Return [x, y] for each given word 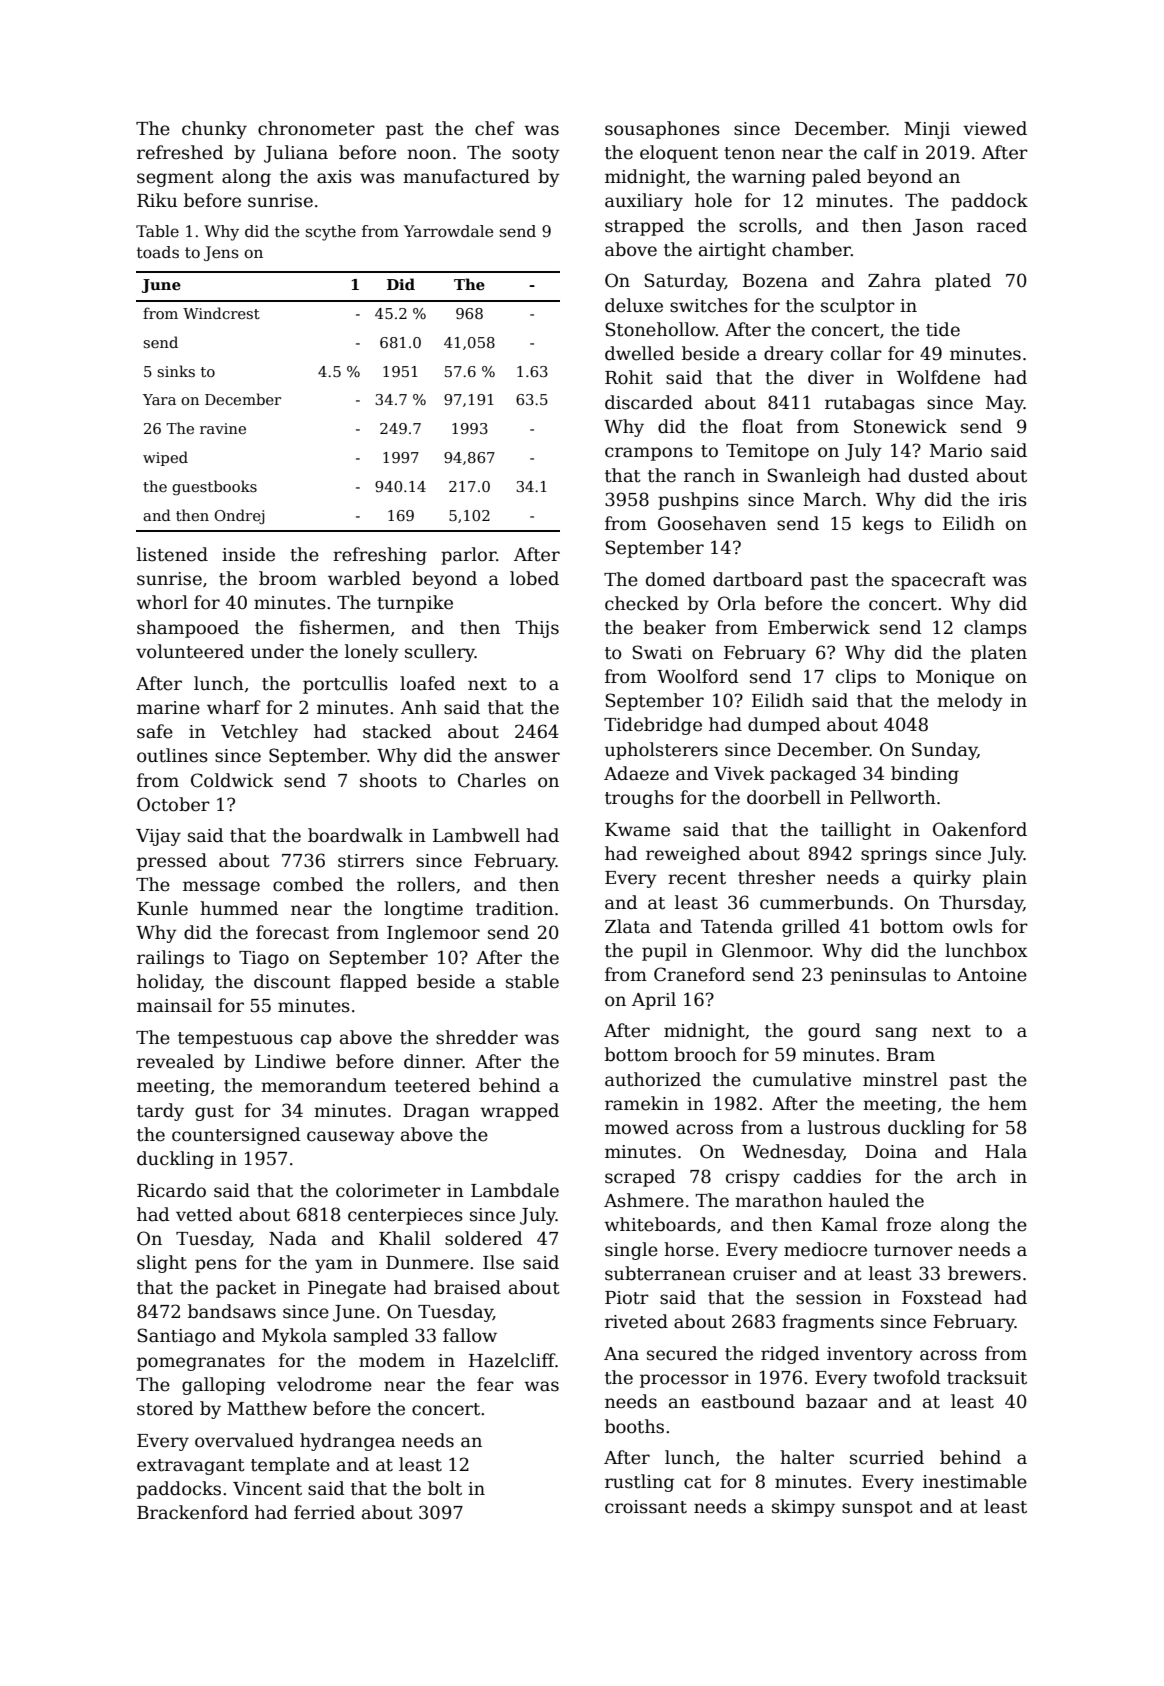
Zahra [894, 280]
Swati [657, 652]
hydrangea [347, 1442]
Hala [1006, 1151]
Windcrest [221, 313]
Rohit [629, 377]
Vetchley [259, 733]
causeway [351, 1138]
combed [308, 884]
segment [175, 179]
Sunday [944, 751]
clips [856, 678]
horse [689, 1249]
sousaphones [662, 130]
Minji [927, 130]
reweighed [693, 855]
